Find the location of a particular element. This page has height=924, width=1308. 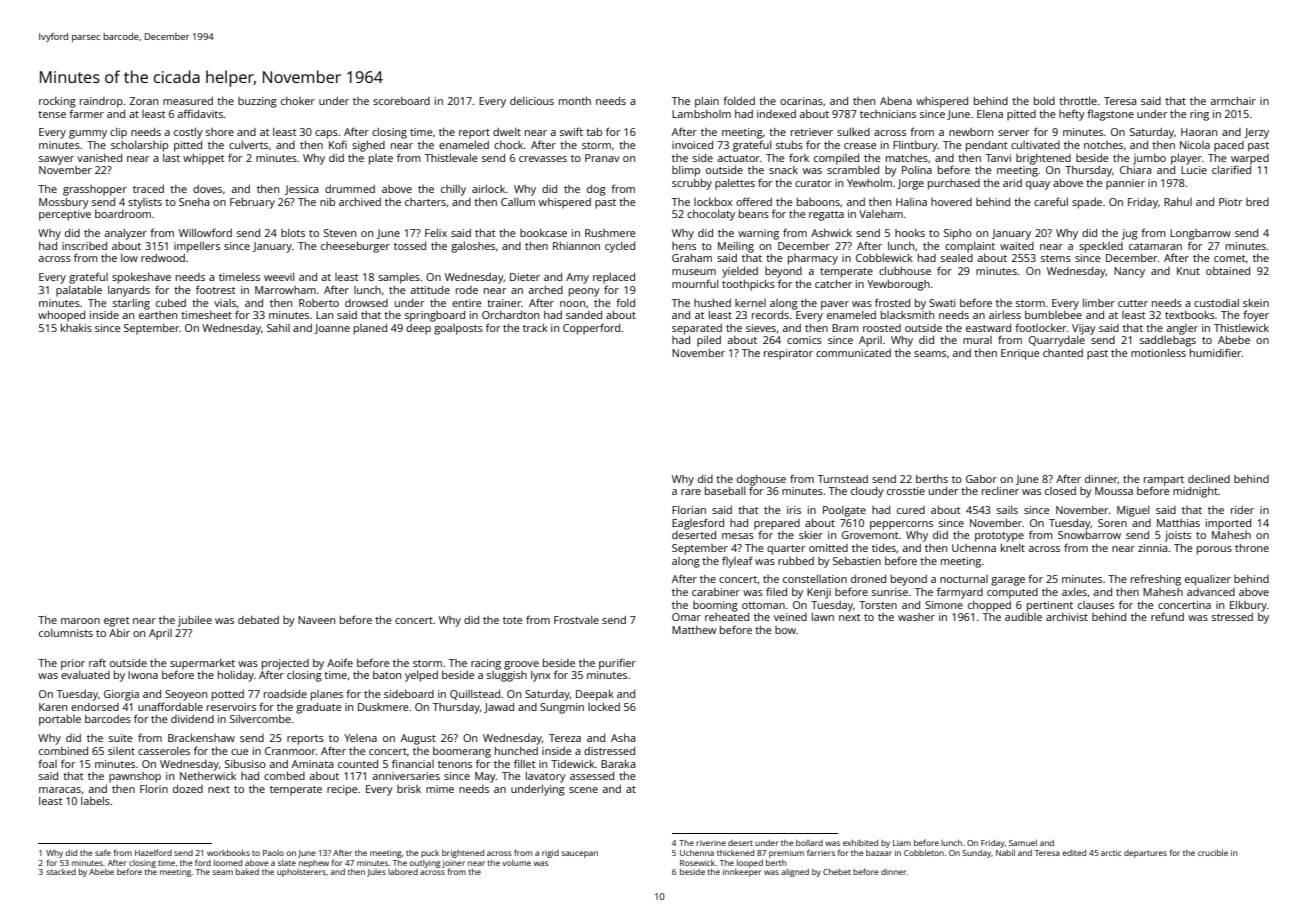

baked is located at coordinates (247, 871).
